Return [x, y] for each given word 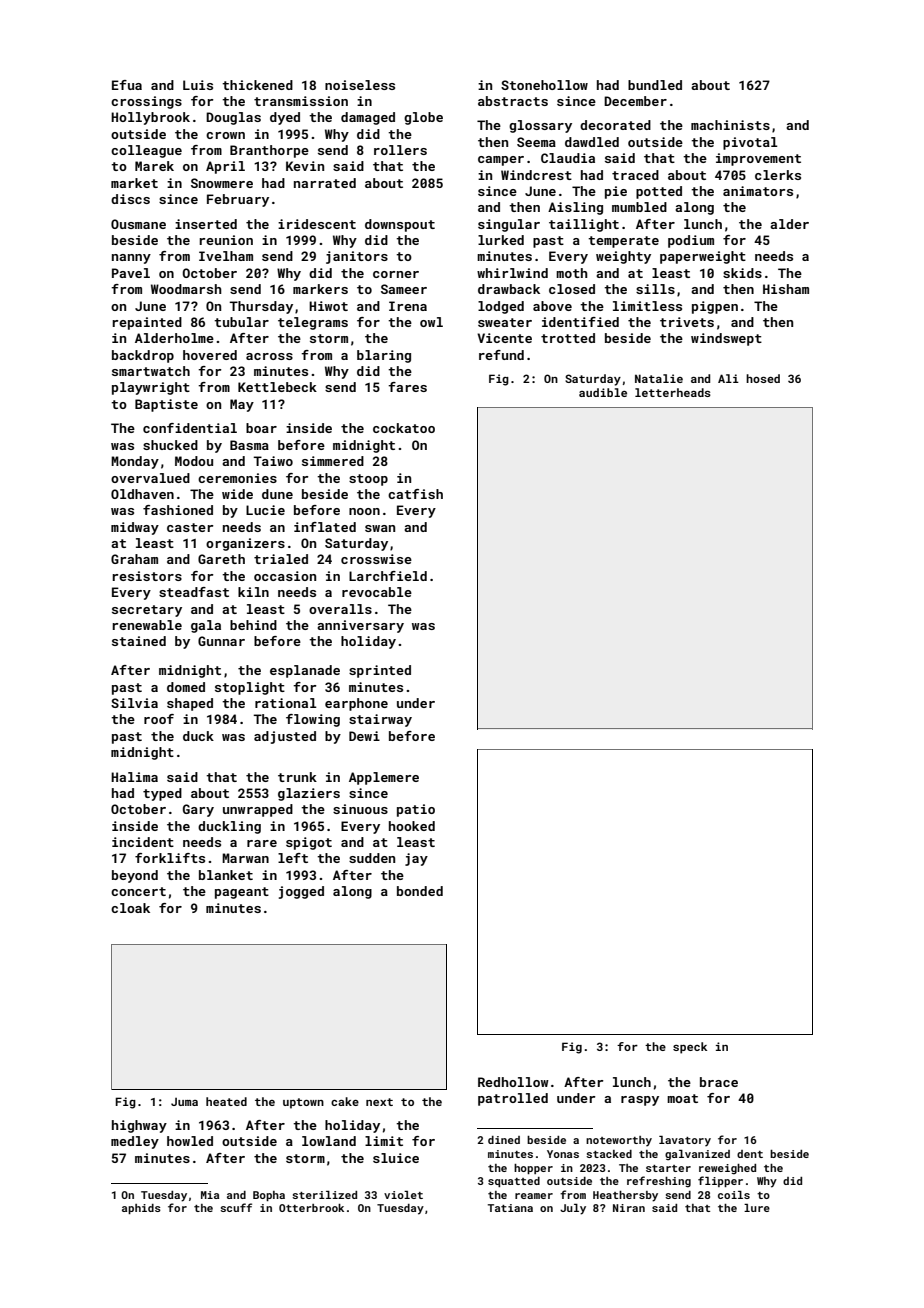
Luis [198, 85]
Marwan [245, 858]
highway [139, 1126]
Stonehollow [544, 85]
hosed [763, 378]
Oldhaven [142, 494]
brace [719, 1082]
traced [635, 175]
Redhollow [513, 1082]
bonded [420, 891]
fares [407, 387]
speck [690, 1048]
